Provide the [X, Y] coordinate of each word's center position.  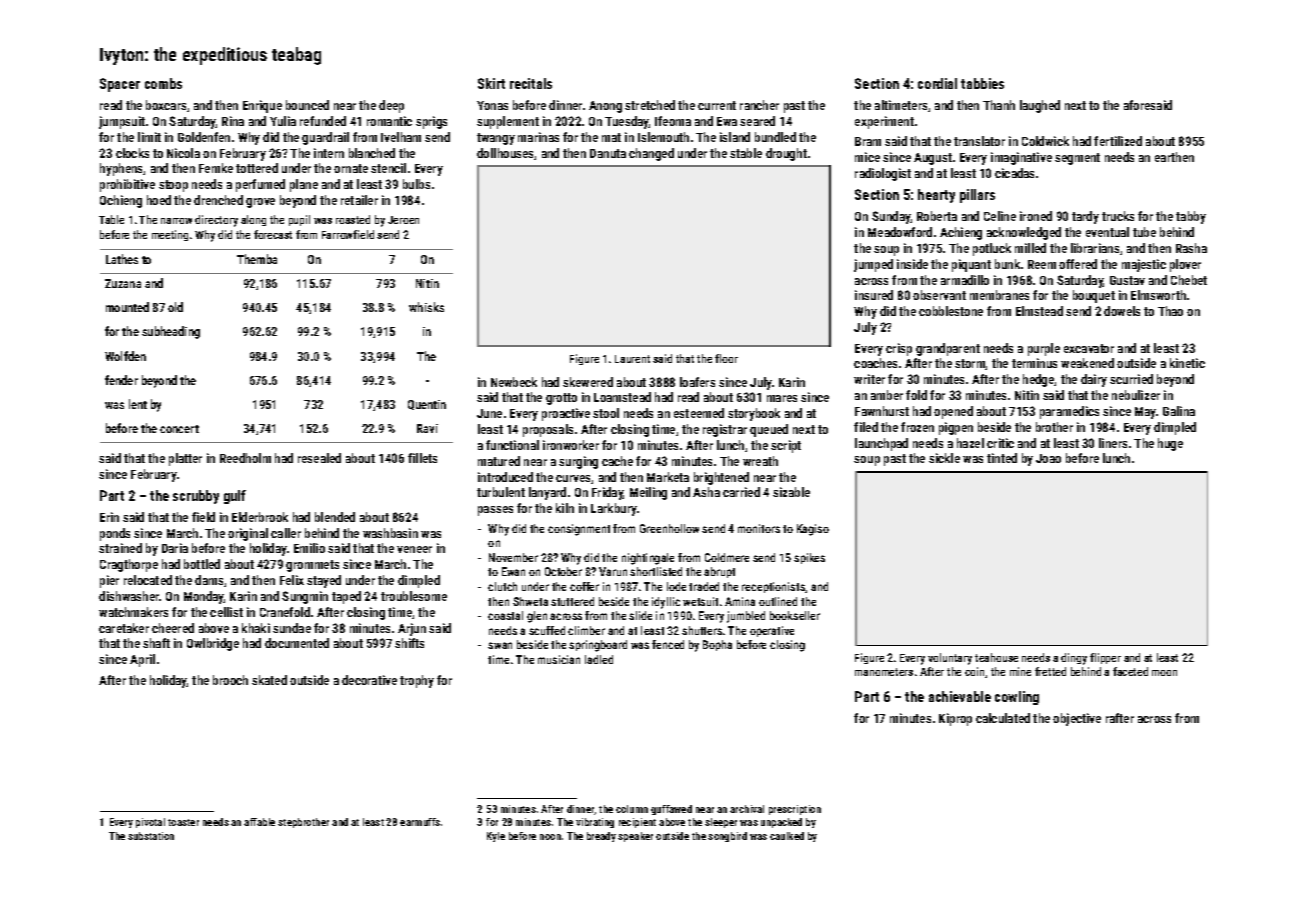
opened [953, 412]
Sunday [891, 217]
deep [391, 106]
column [632, 809]
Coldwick [1045, 141]
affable [259, 822]
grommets [312, 566]
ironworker [571, 445]
